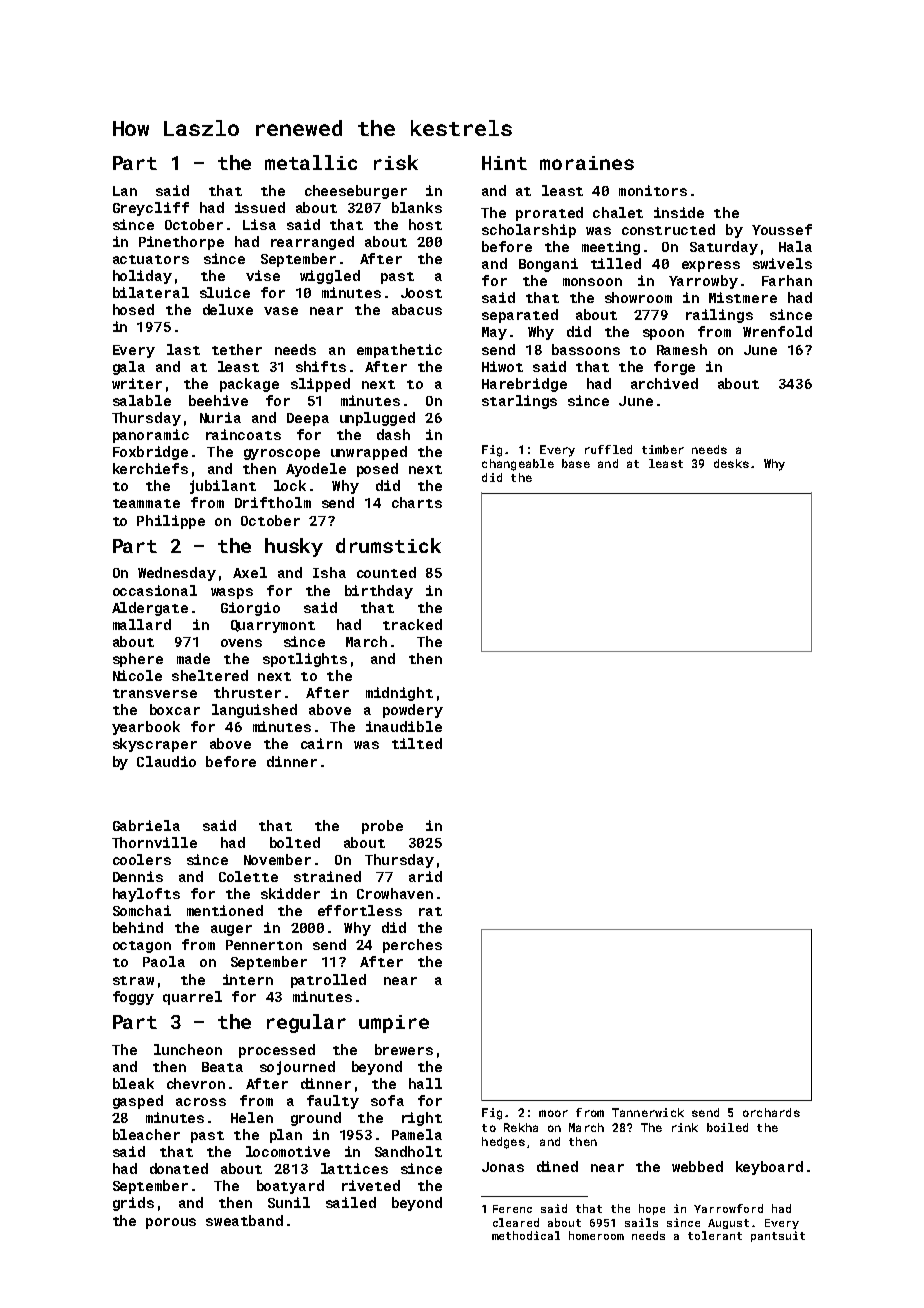 The height and width of the screenshot is (1308, 924). What do you see at coordinates (248, 876) in the screenshot?
I see `Colette` at bounding box center [248, 876].
